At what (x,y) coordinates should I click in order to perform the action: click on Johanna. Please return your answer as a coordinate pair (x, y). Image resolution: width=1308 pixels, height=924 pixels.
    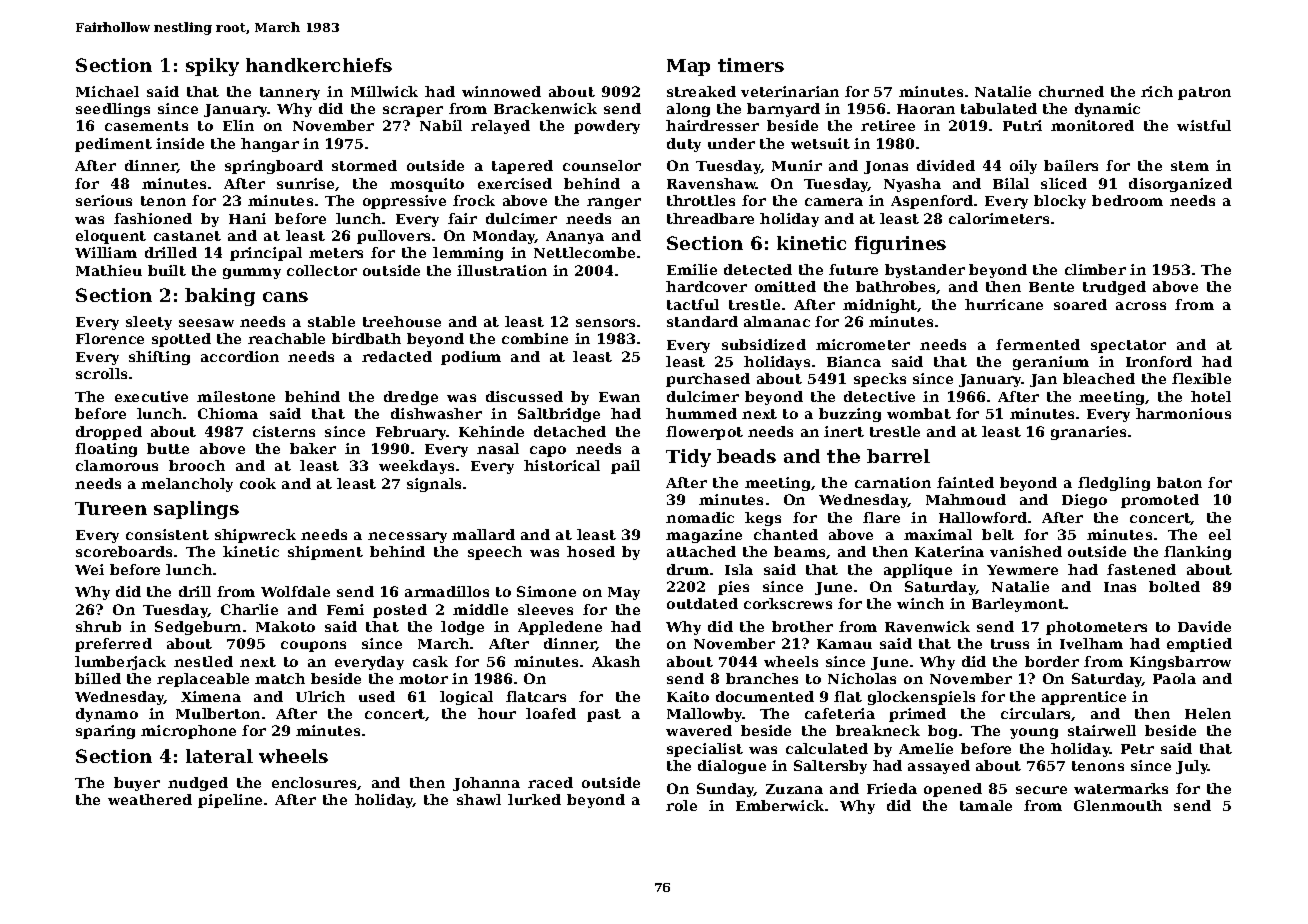
    Looking at the image, I should click on (486, 784).
